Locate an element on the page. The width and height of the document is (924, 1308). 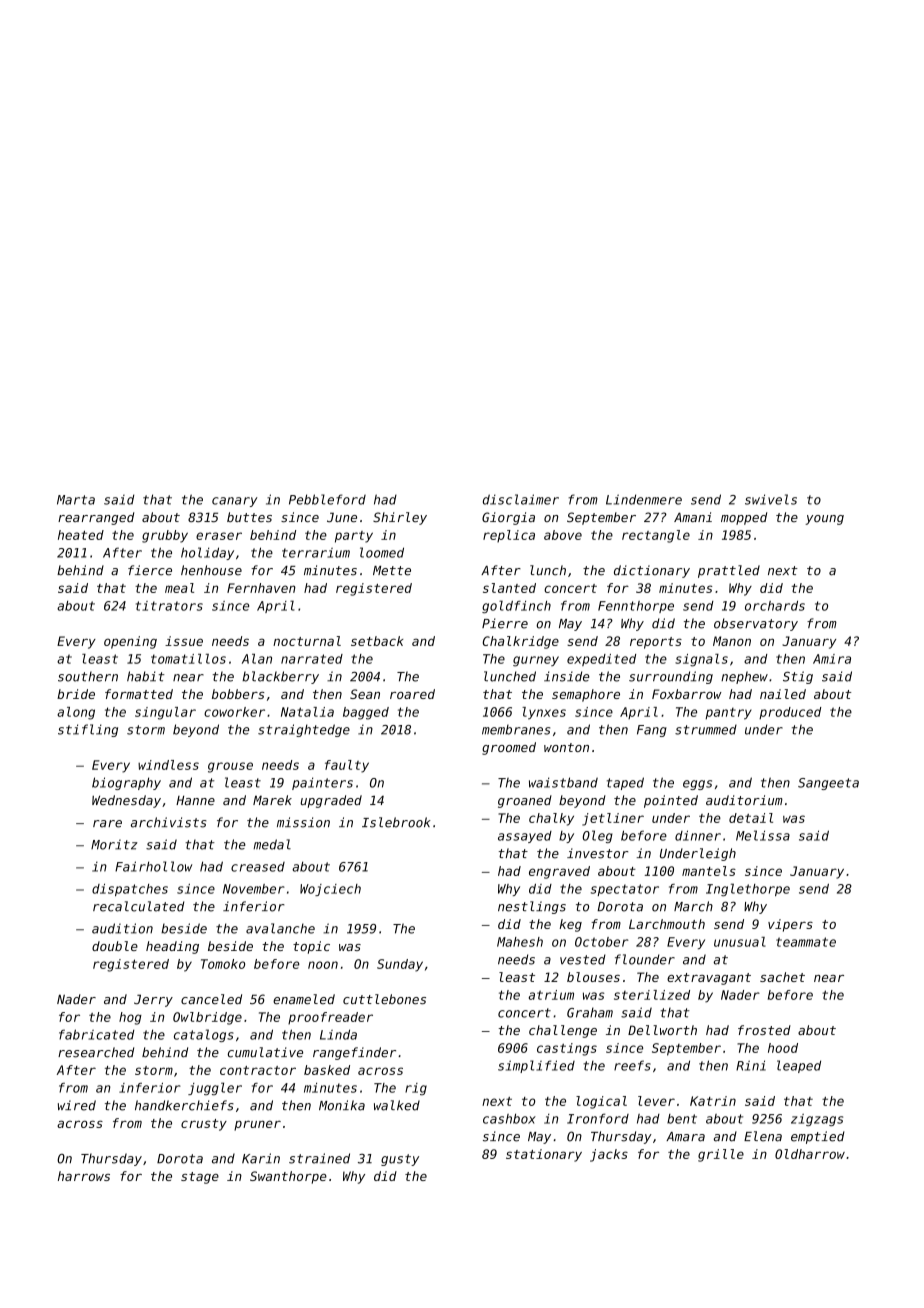
audition is located at coordinates (122, 928).
